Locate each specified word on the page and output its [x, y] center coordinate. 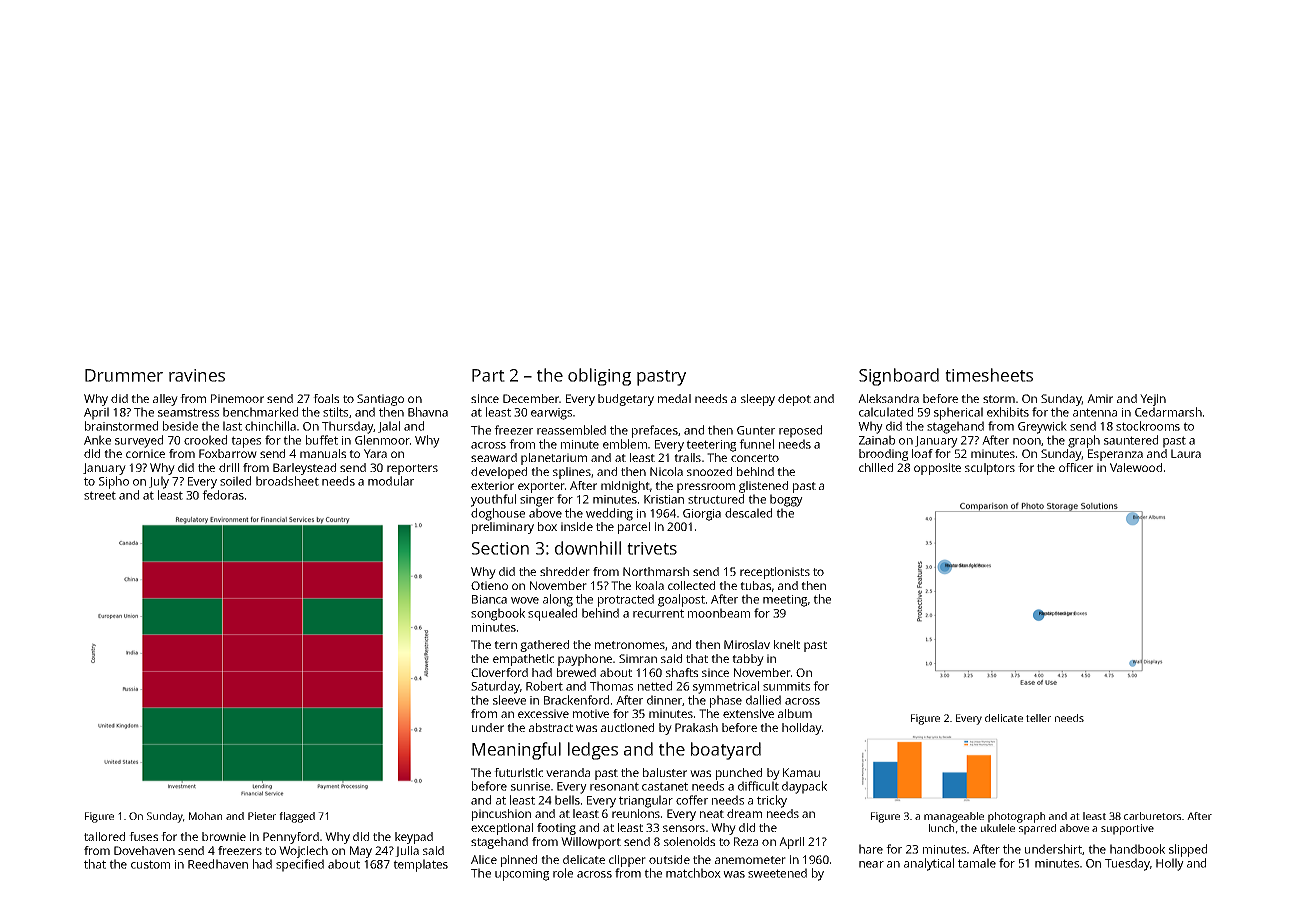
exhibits [1008, 412]
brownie [224, 836]
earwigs [551, 414]
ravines [197, 375]
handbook [1137, 849]
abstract [551, 727]
